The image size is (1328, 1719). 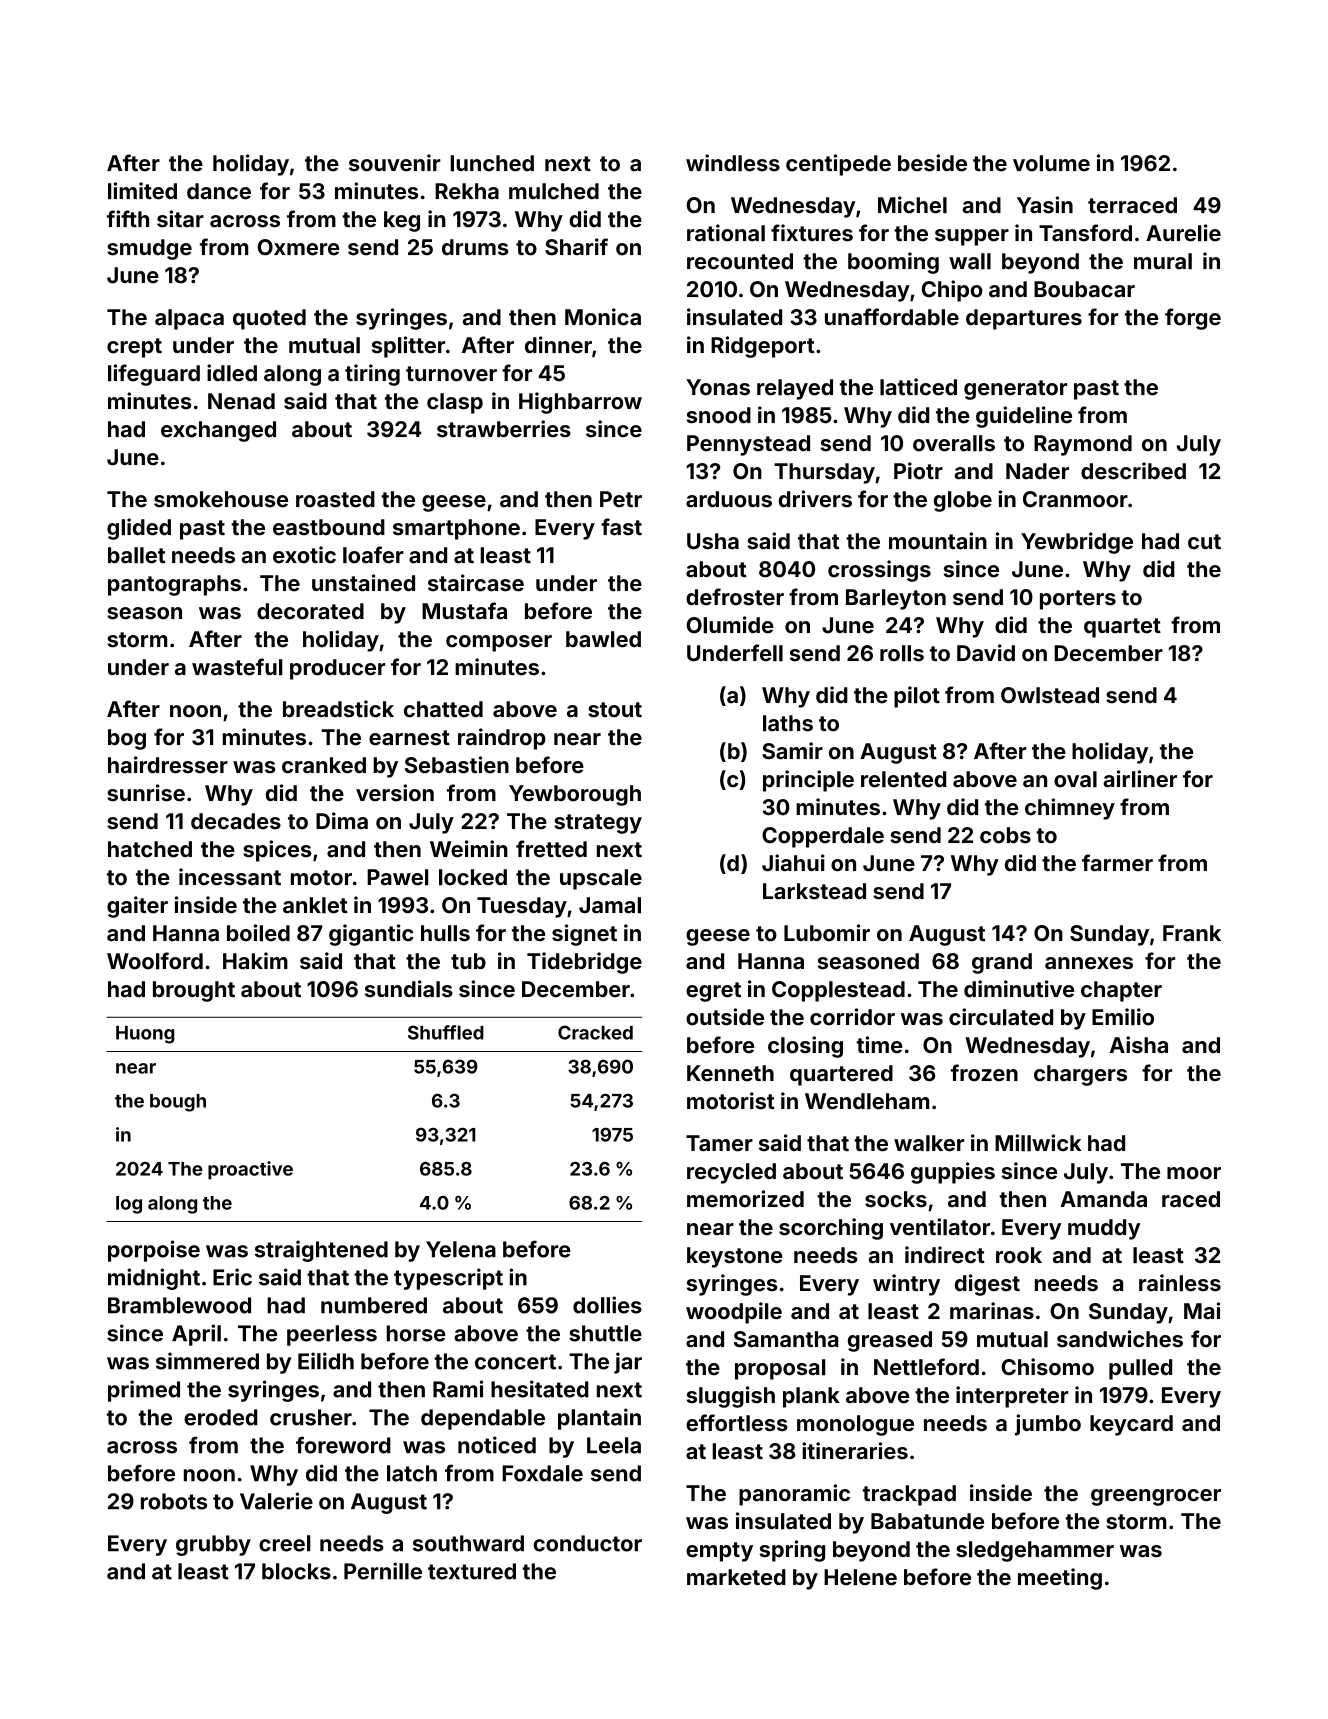 What do you see at coordinates (416, 1333) in the image?
I see `horse` at bounding box center [416, 1333].
